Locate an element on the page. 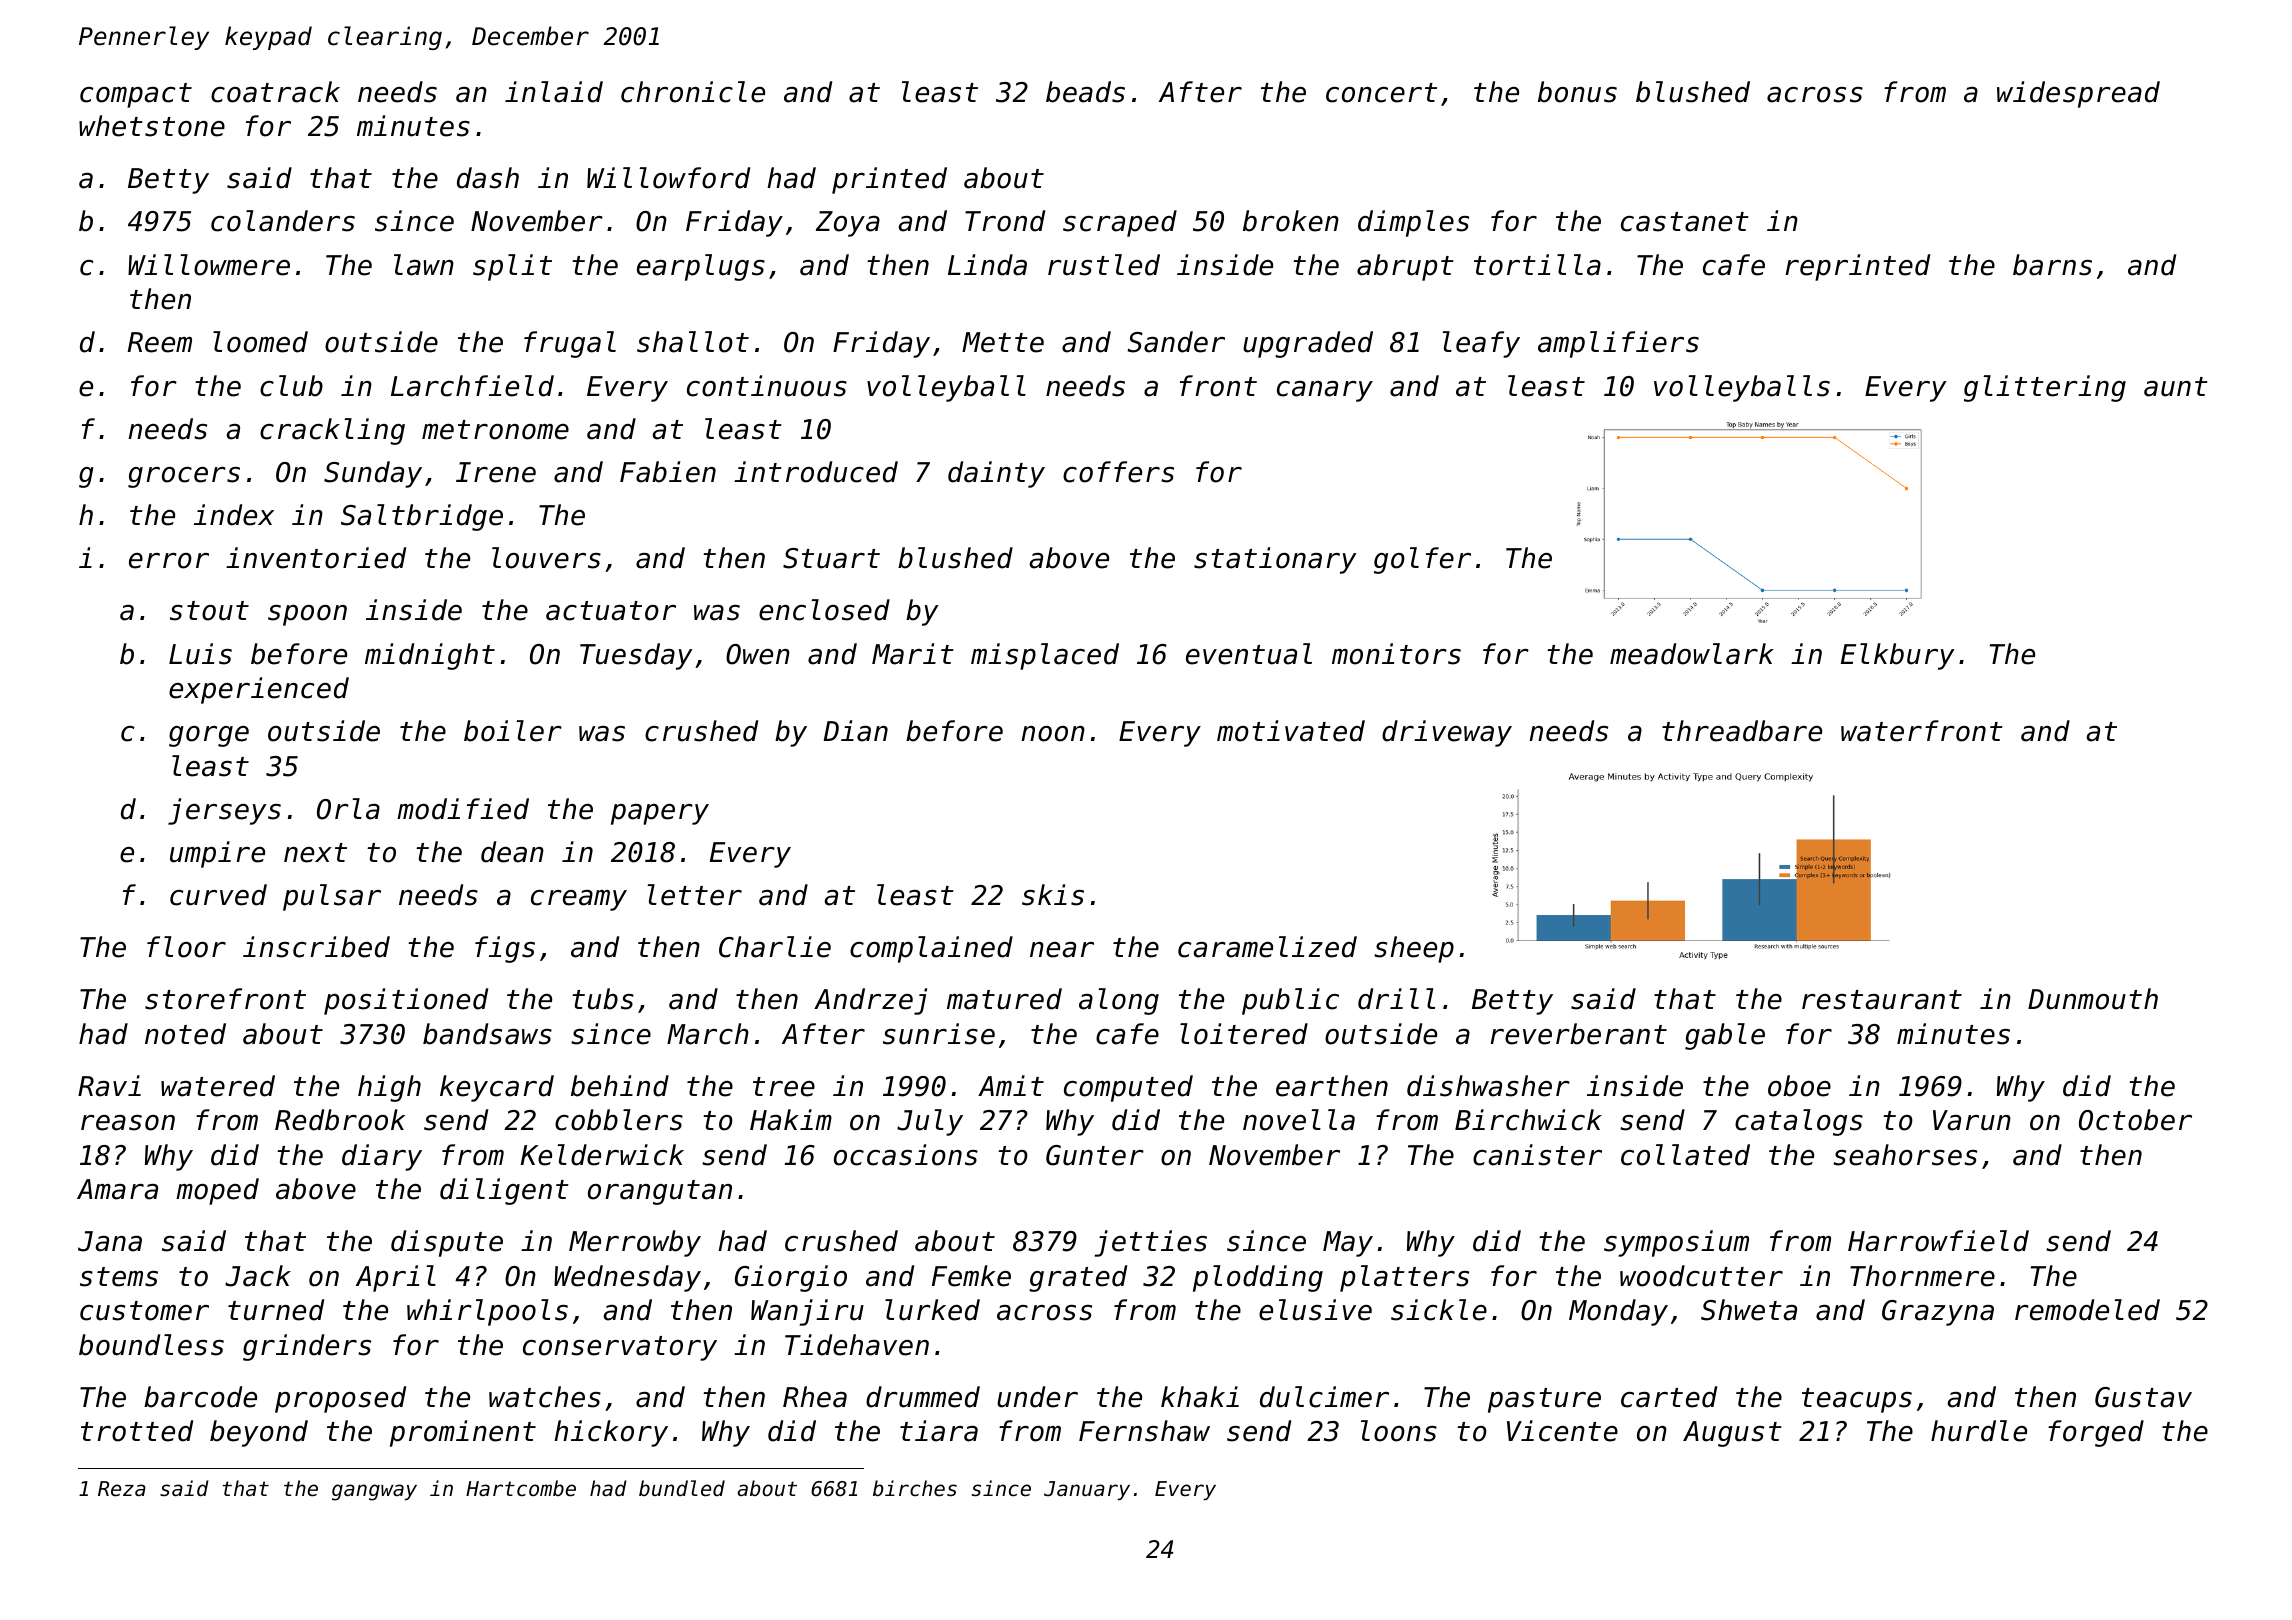  Elkbury is located at coordinates (1898, 656).
